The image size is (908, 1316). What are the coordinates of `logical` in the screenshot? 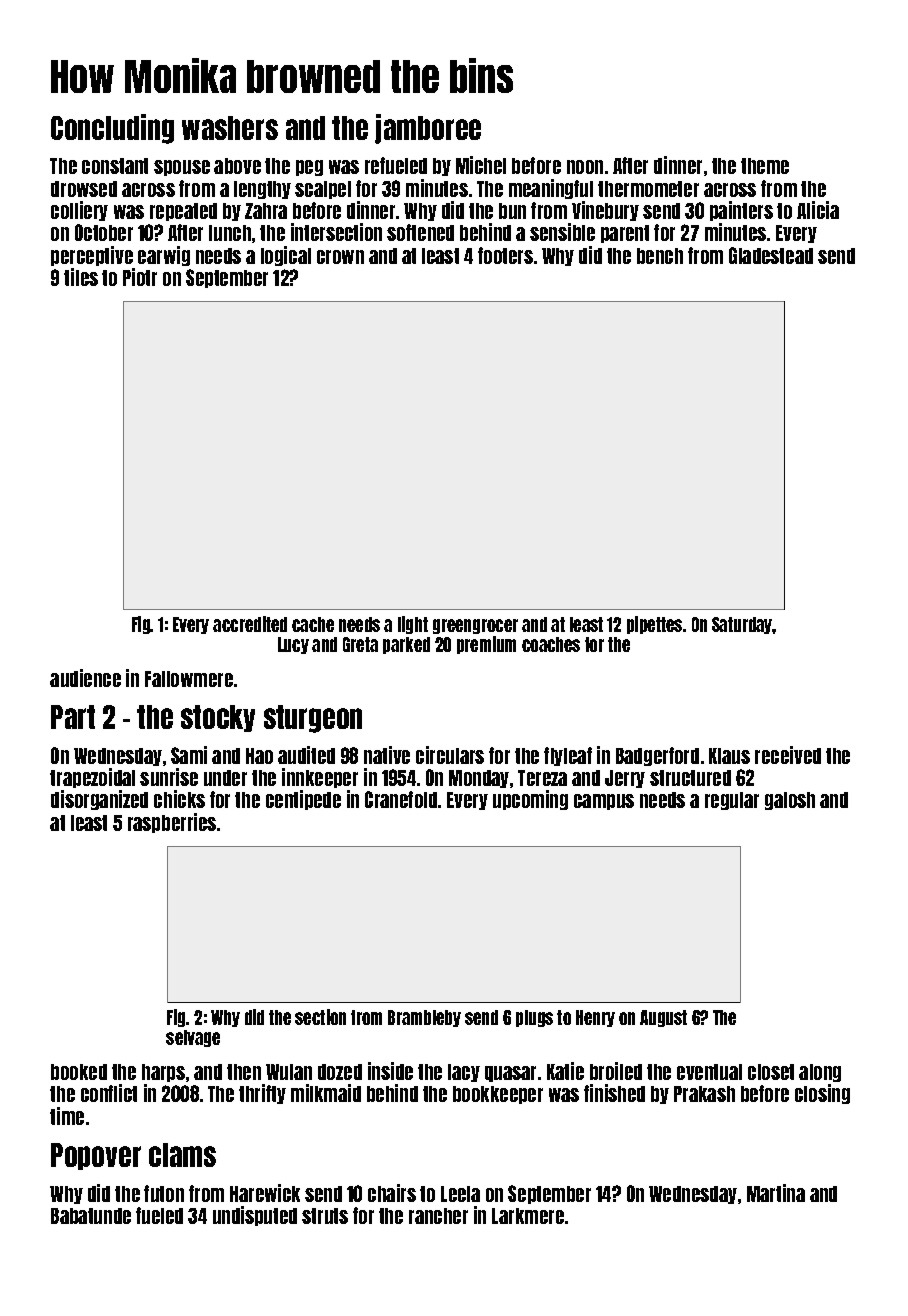 It's located at (286, 256).
